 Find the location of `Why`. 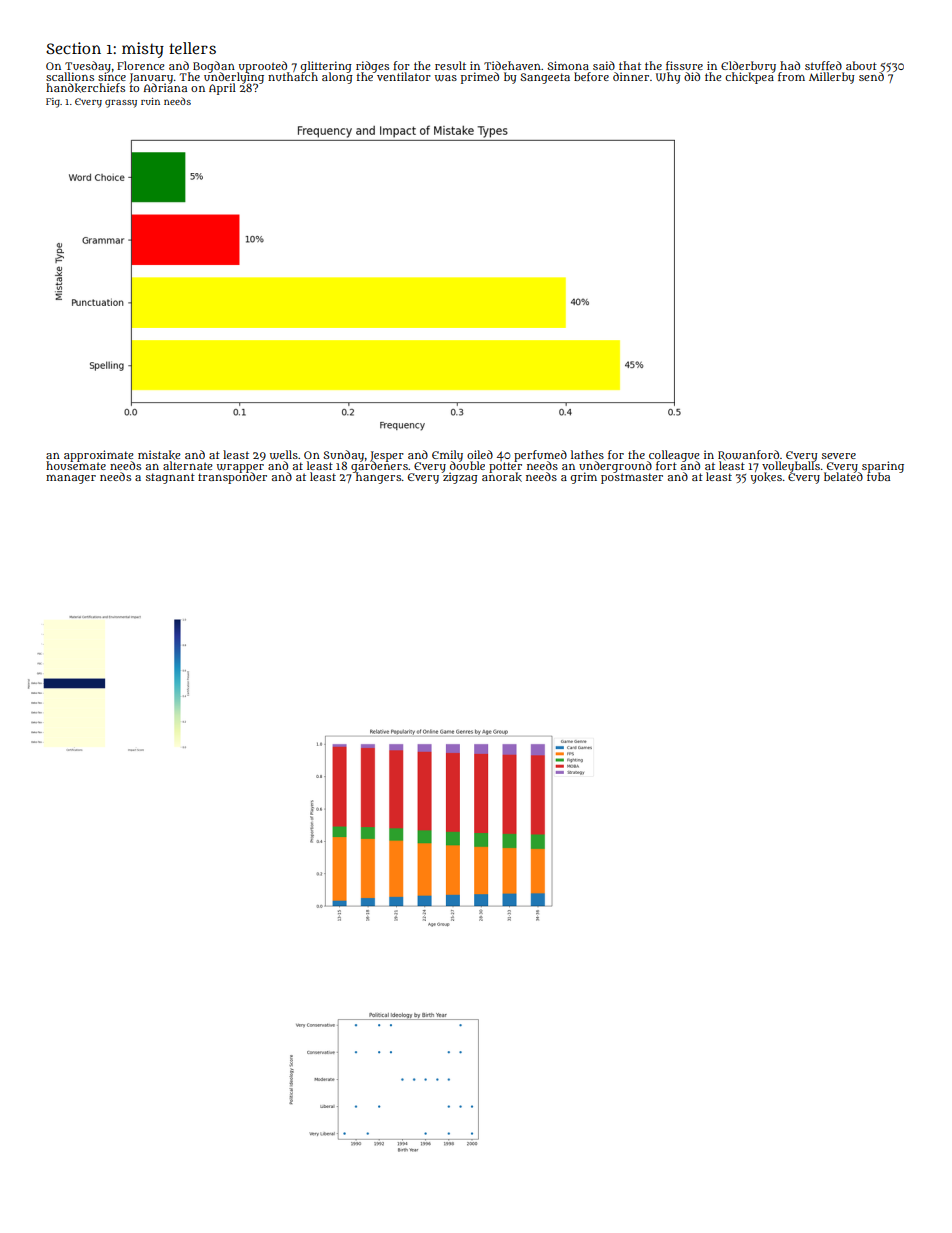

Why is located at coordinates (668, 78).
